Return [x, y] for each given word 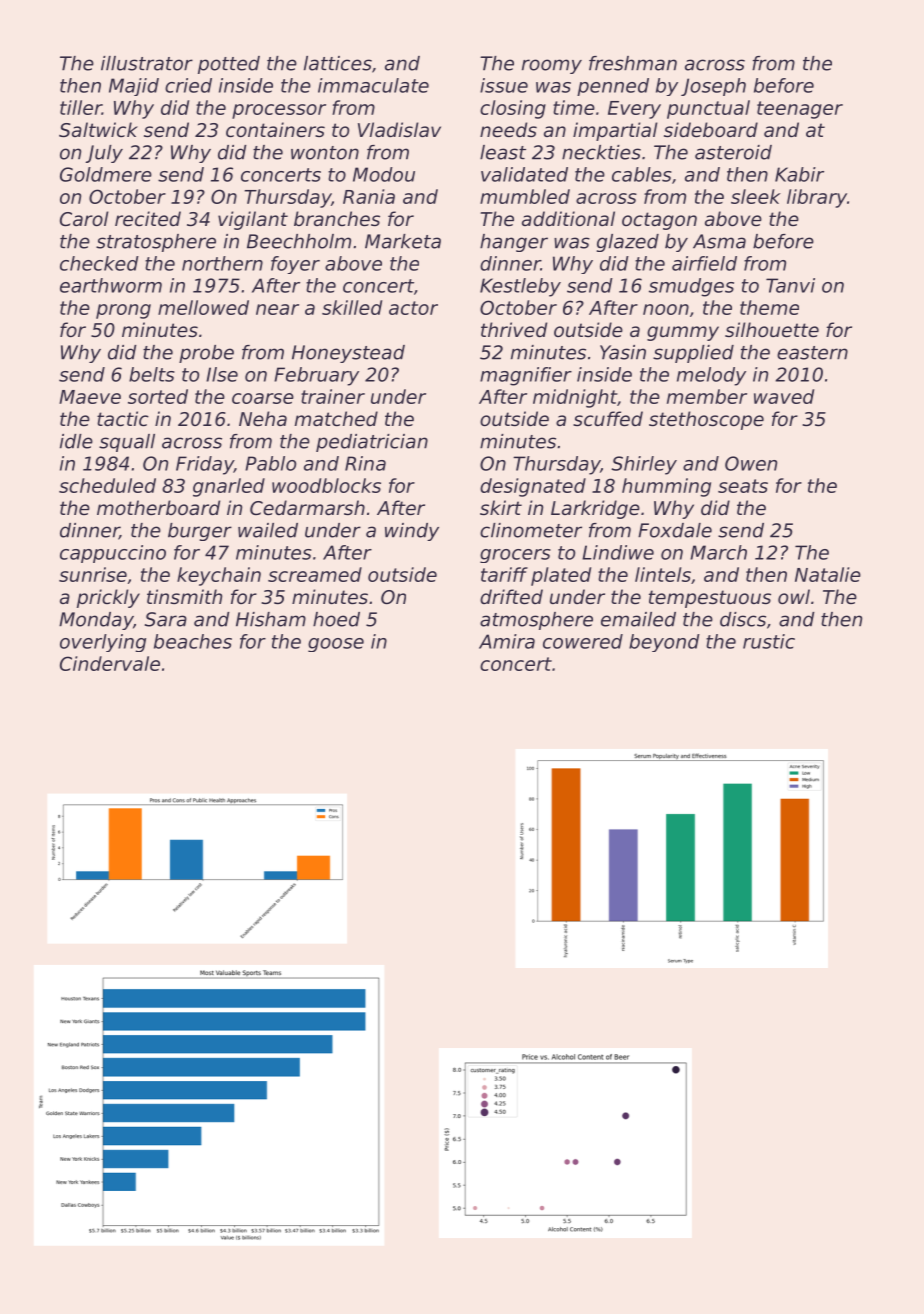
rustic [769, 641]
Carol [84, 218]
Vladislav [399, 129]
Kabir [799, 174]
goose [336, 645]
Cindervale [110, 663]
